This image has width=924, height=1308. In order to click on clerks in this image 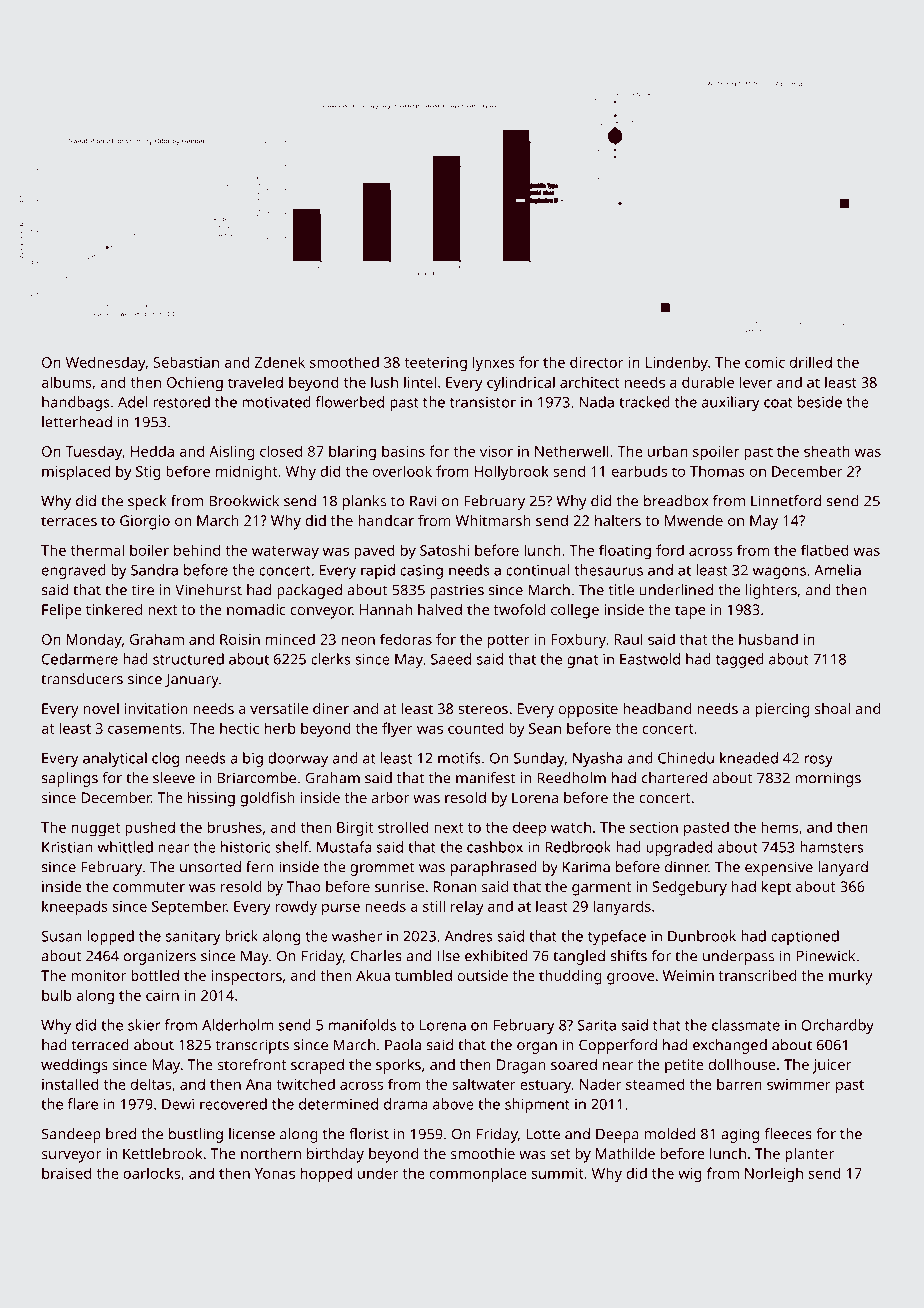, I will do `click(330, 659)`.
